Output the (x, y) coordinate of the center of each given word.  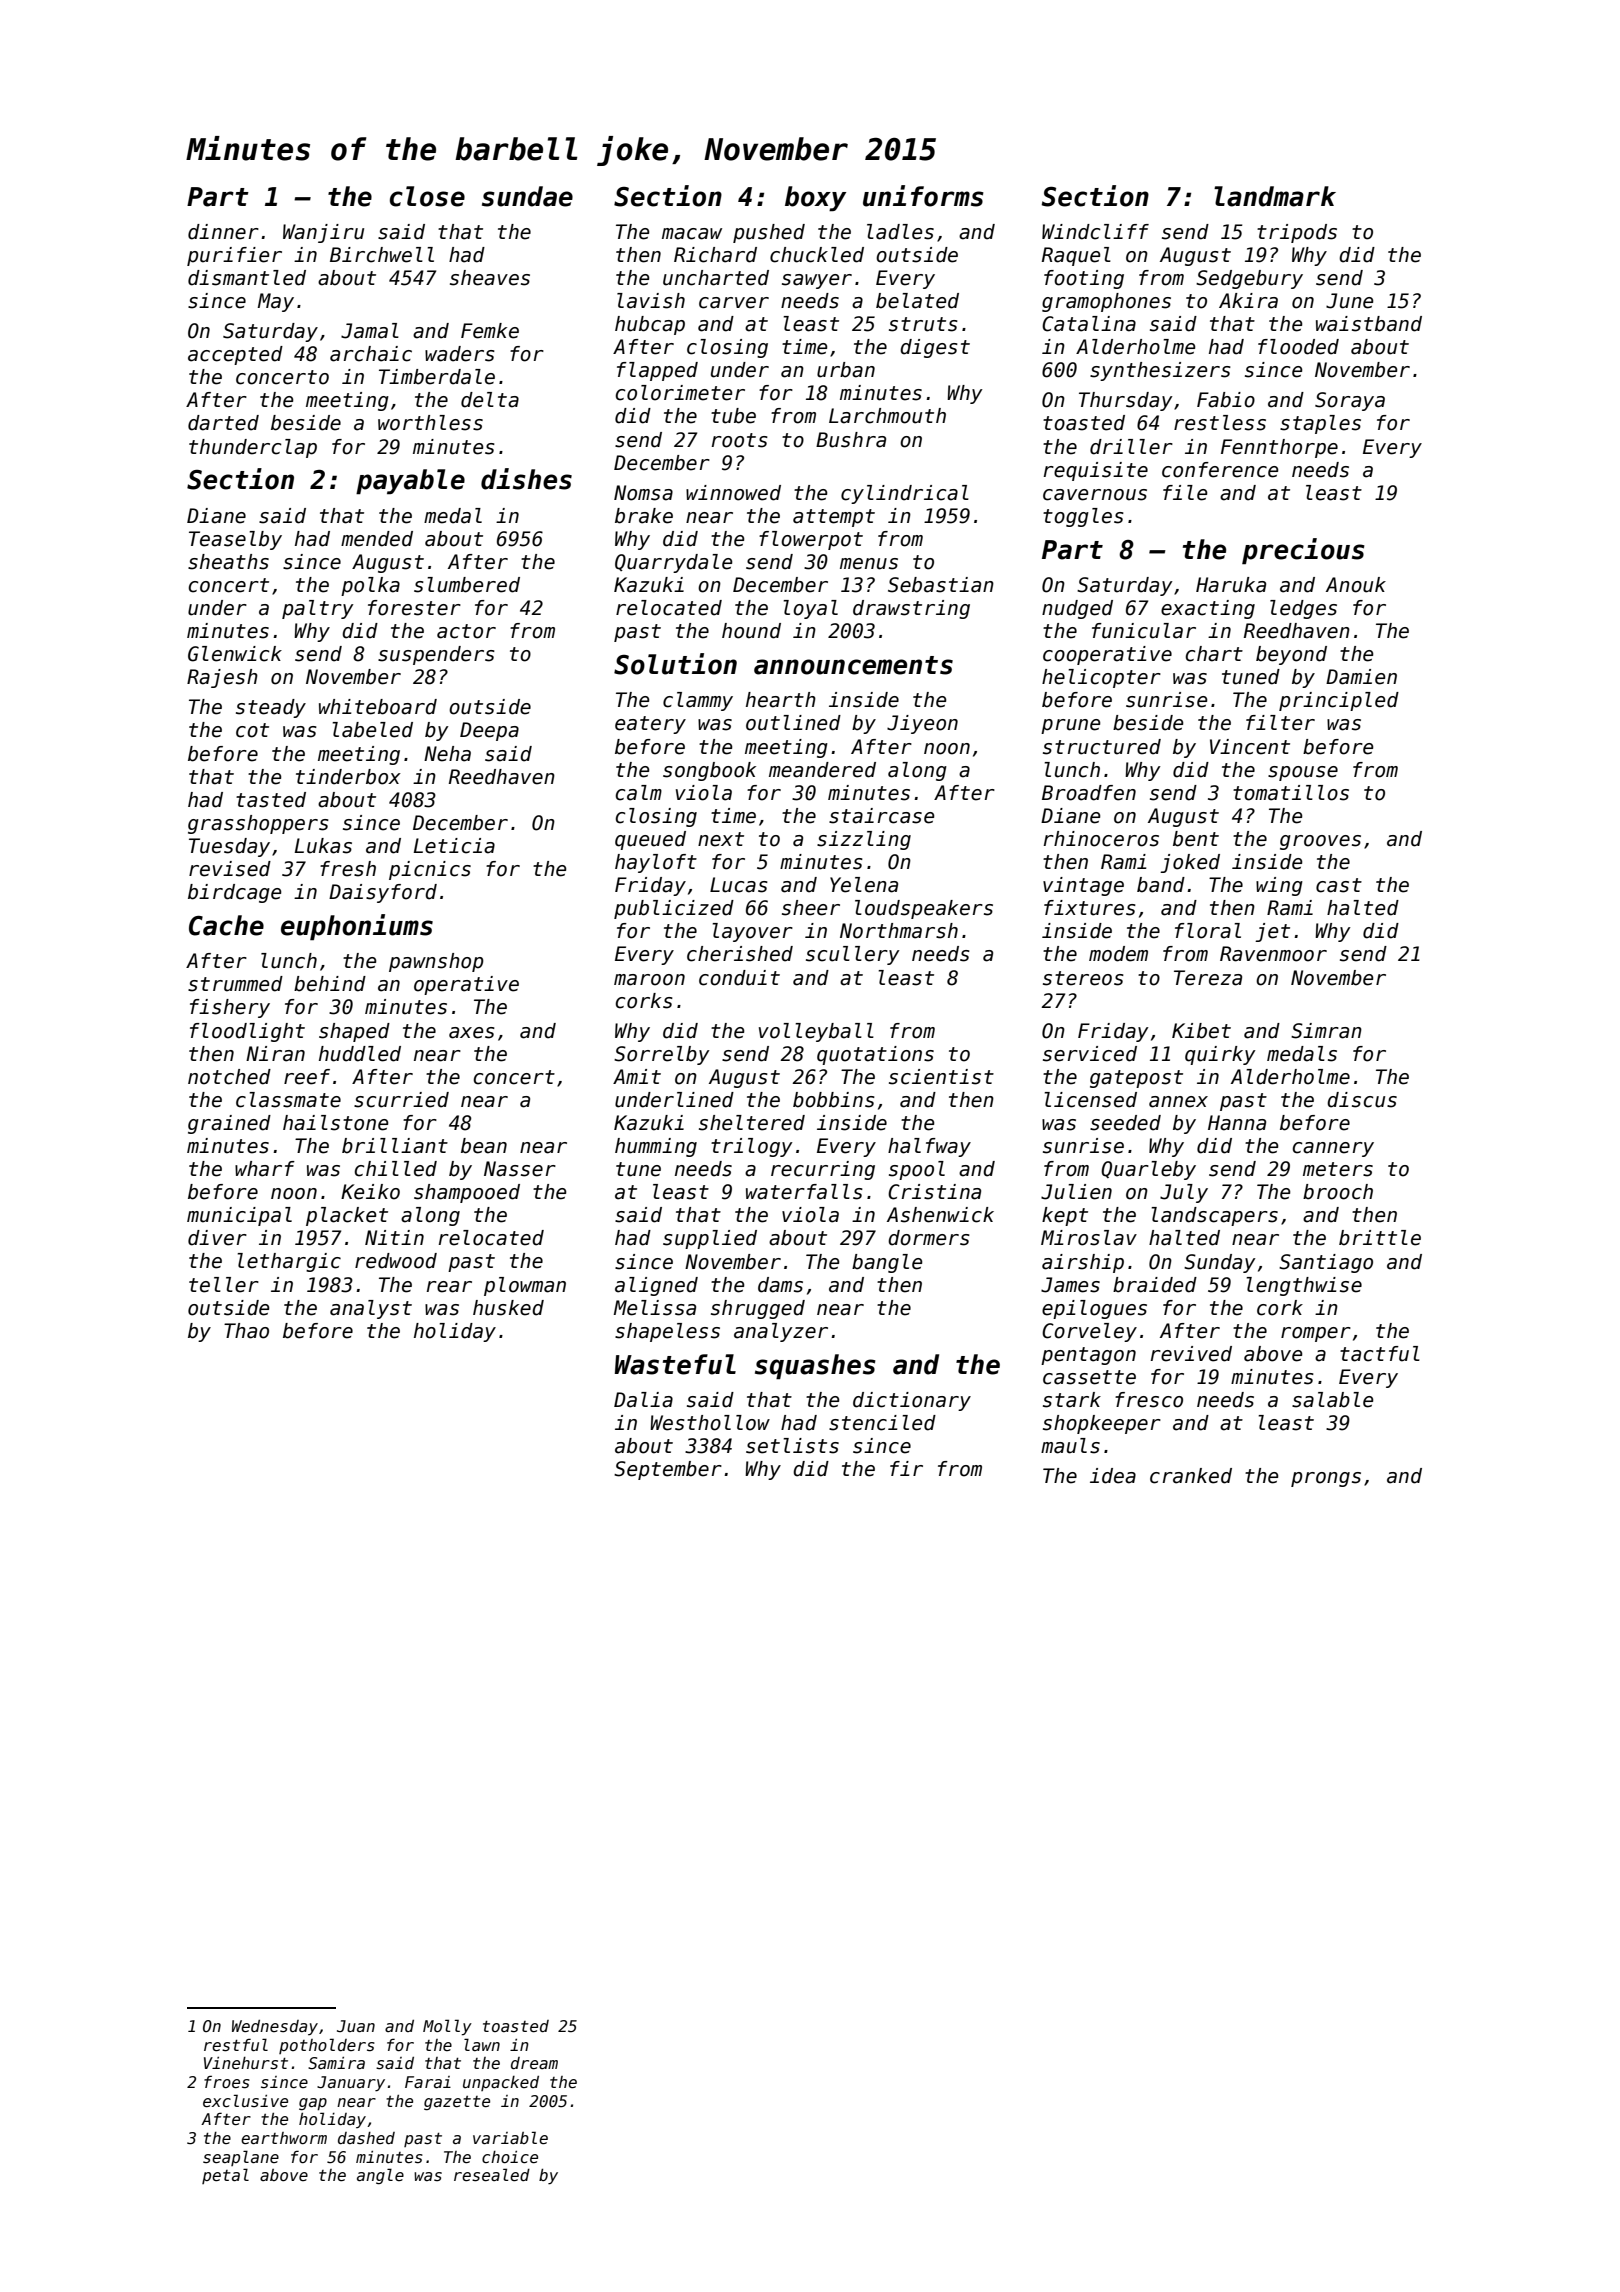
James (1070, 1285)
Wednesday (275, 2027)
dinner (223, 232)
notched (229, 1077)
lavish (651, 301)
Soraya (1350, 401)
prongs (1326, 1479)
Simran (1326, 1031)
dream (534, 2063)
